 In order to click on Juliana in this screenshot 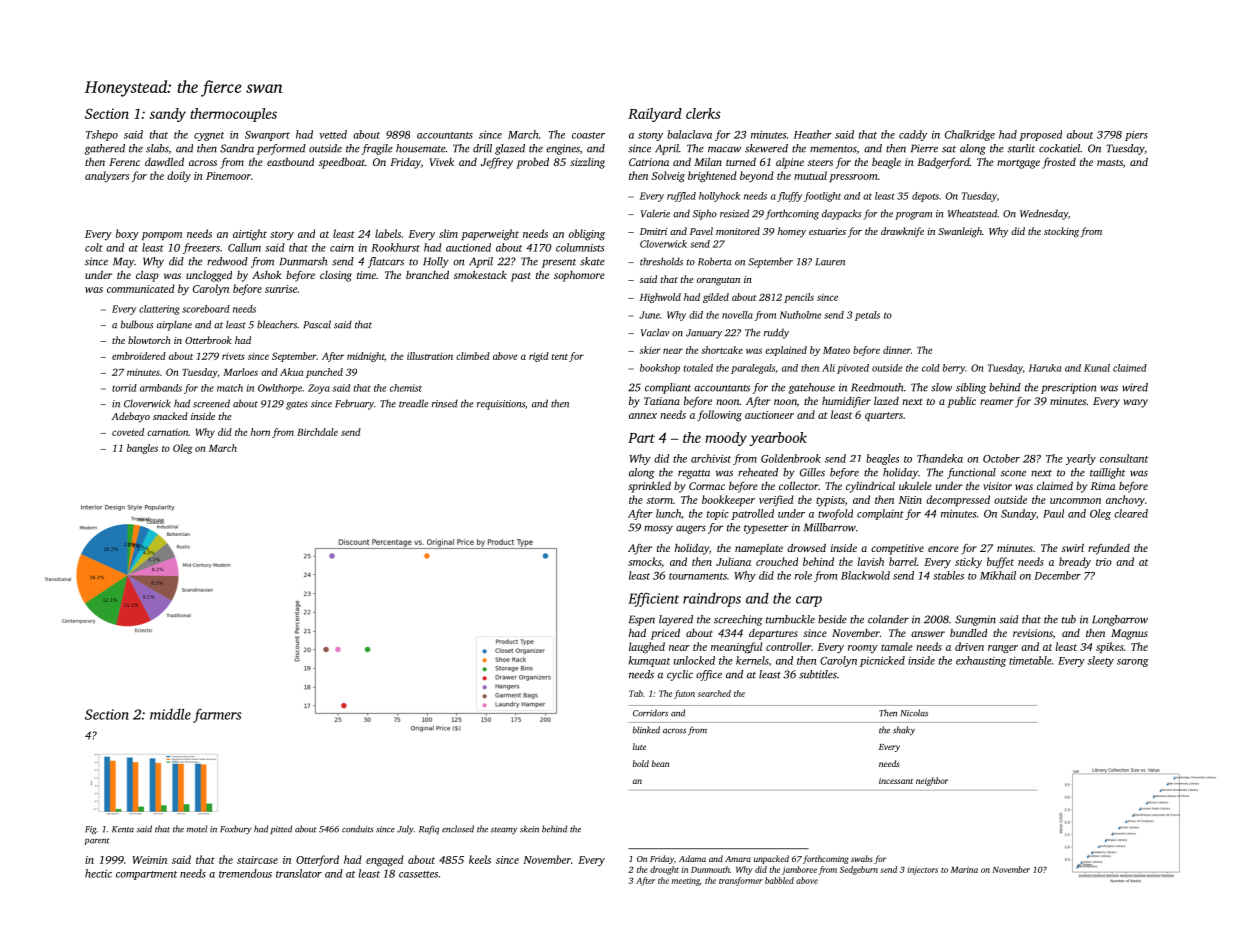, I will do `click(733, 561)`.
